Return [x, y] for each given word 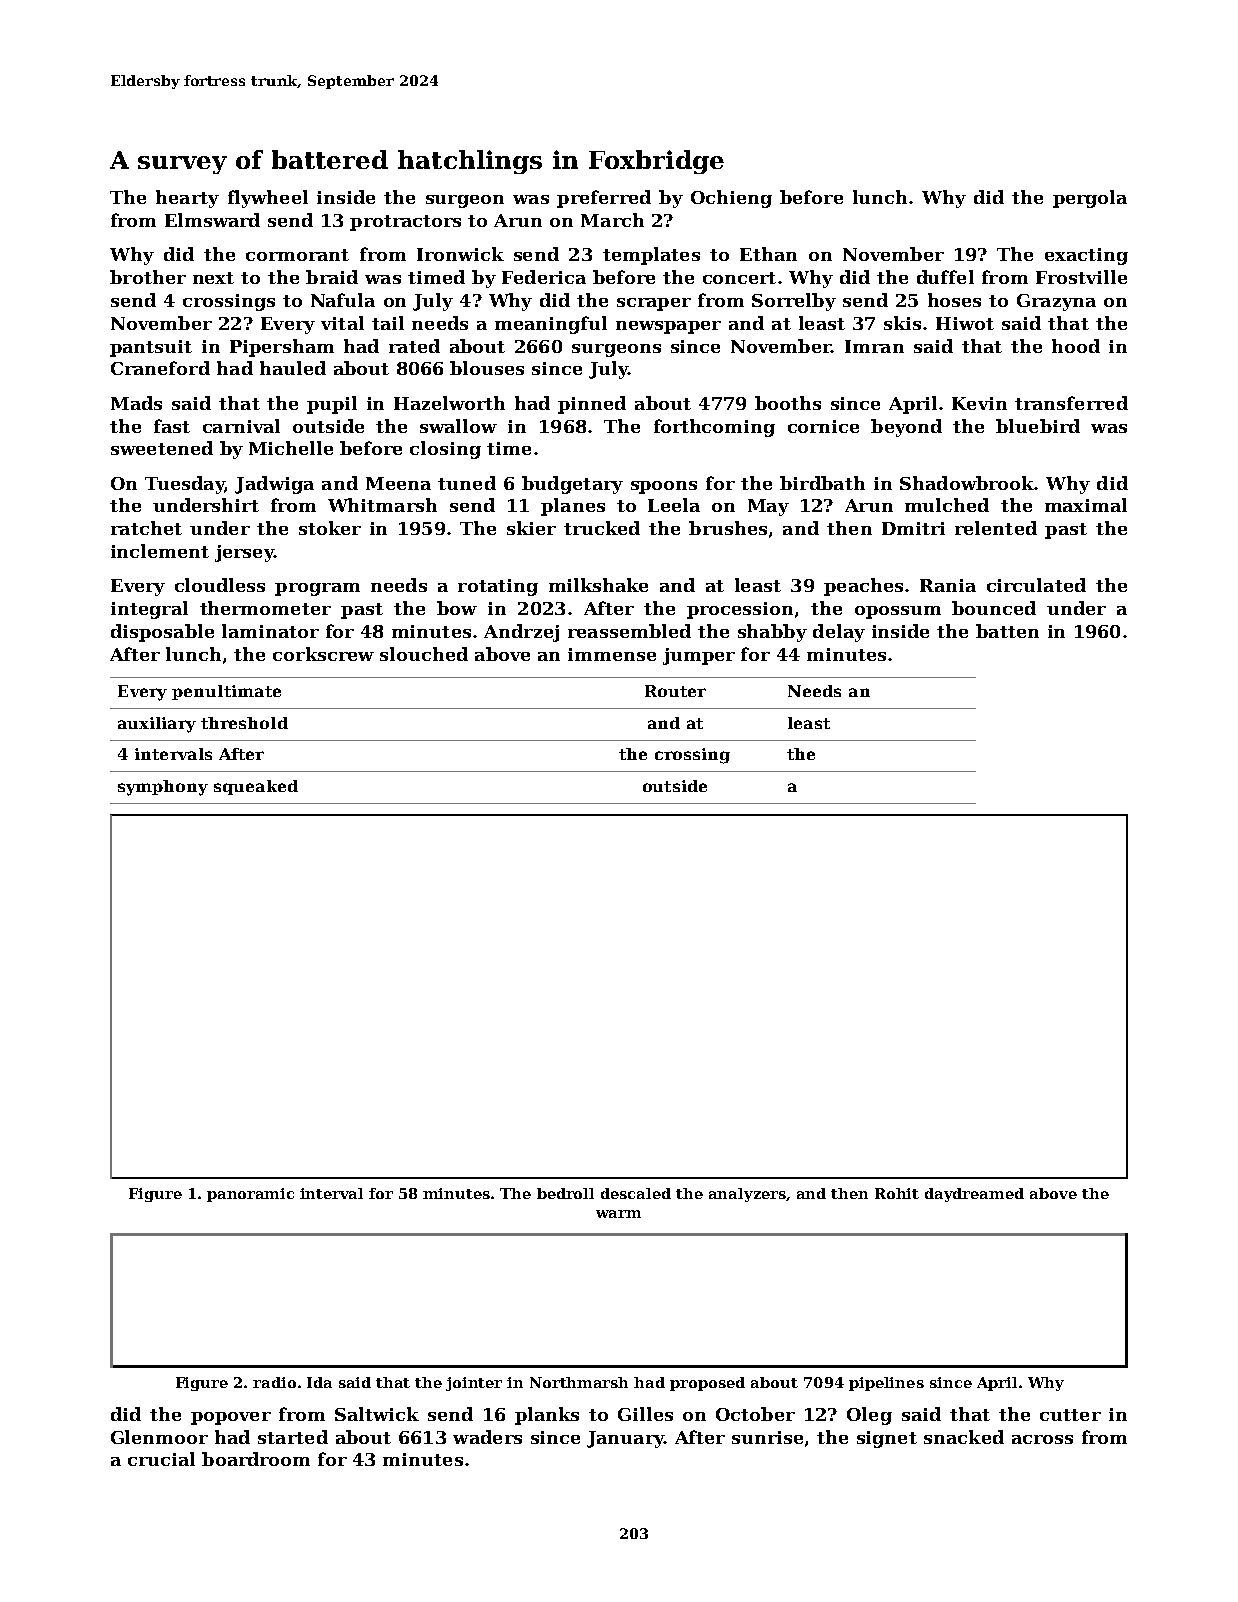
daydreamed [974, 1195]
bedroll [565, 1193]
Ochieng [731, 199]
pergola [1090, 199]
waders [487, 1437]
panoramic [250, 1195]
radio [274, 1382]
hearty [187, 199]
